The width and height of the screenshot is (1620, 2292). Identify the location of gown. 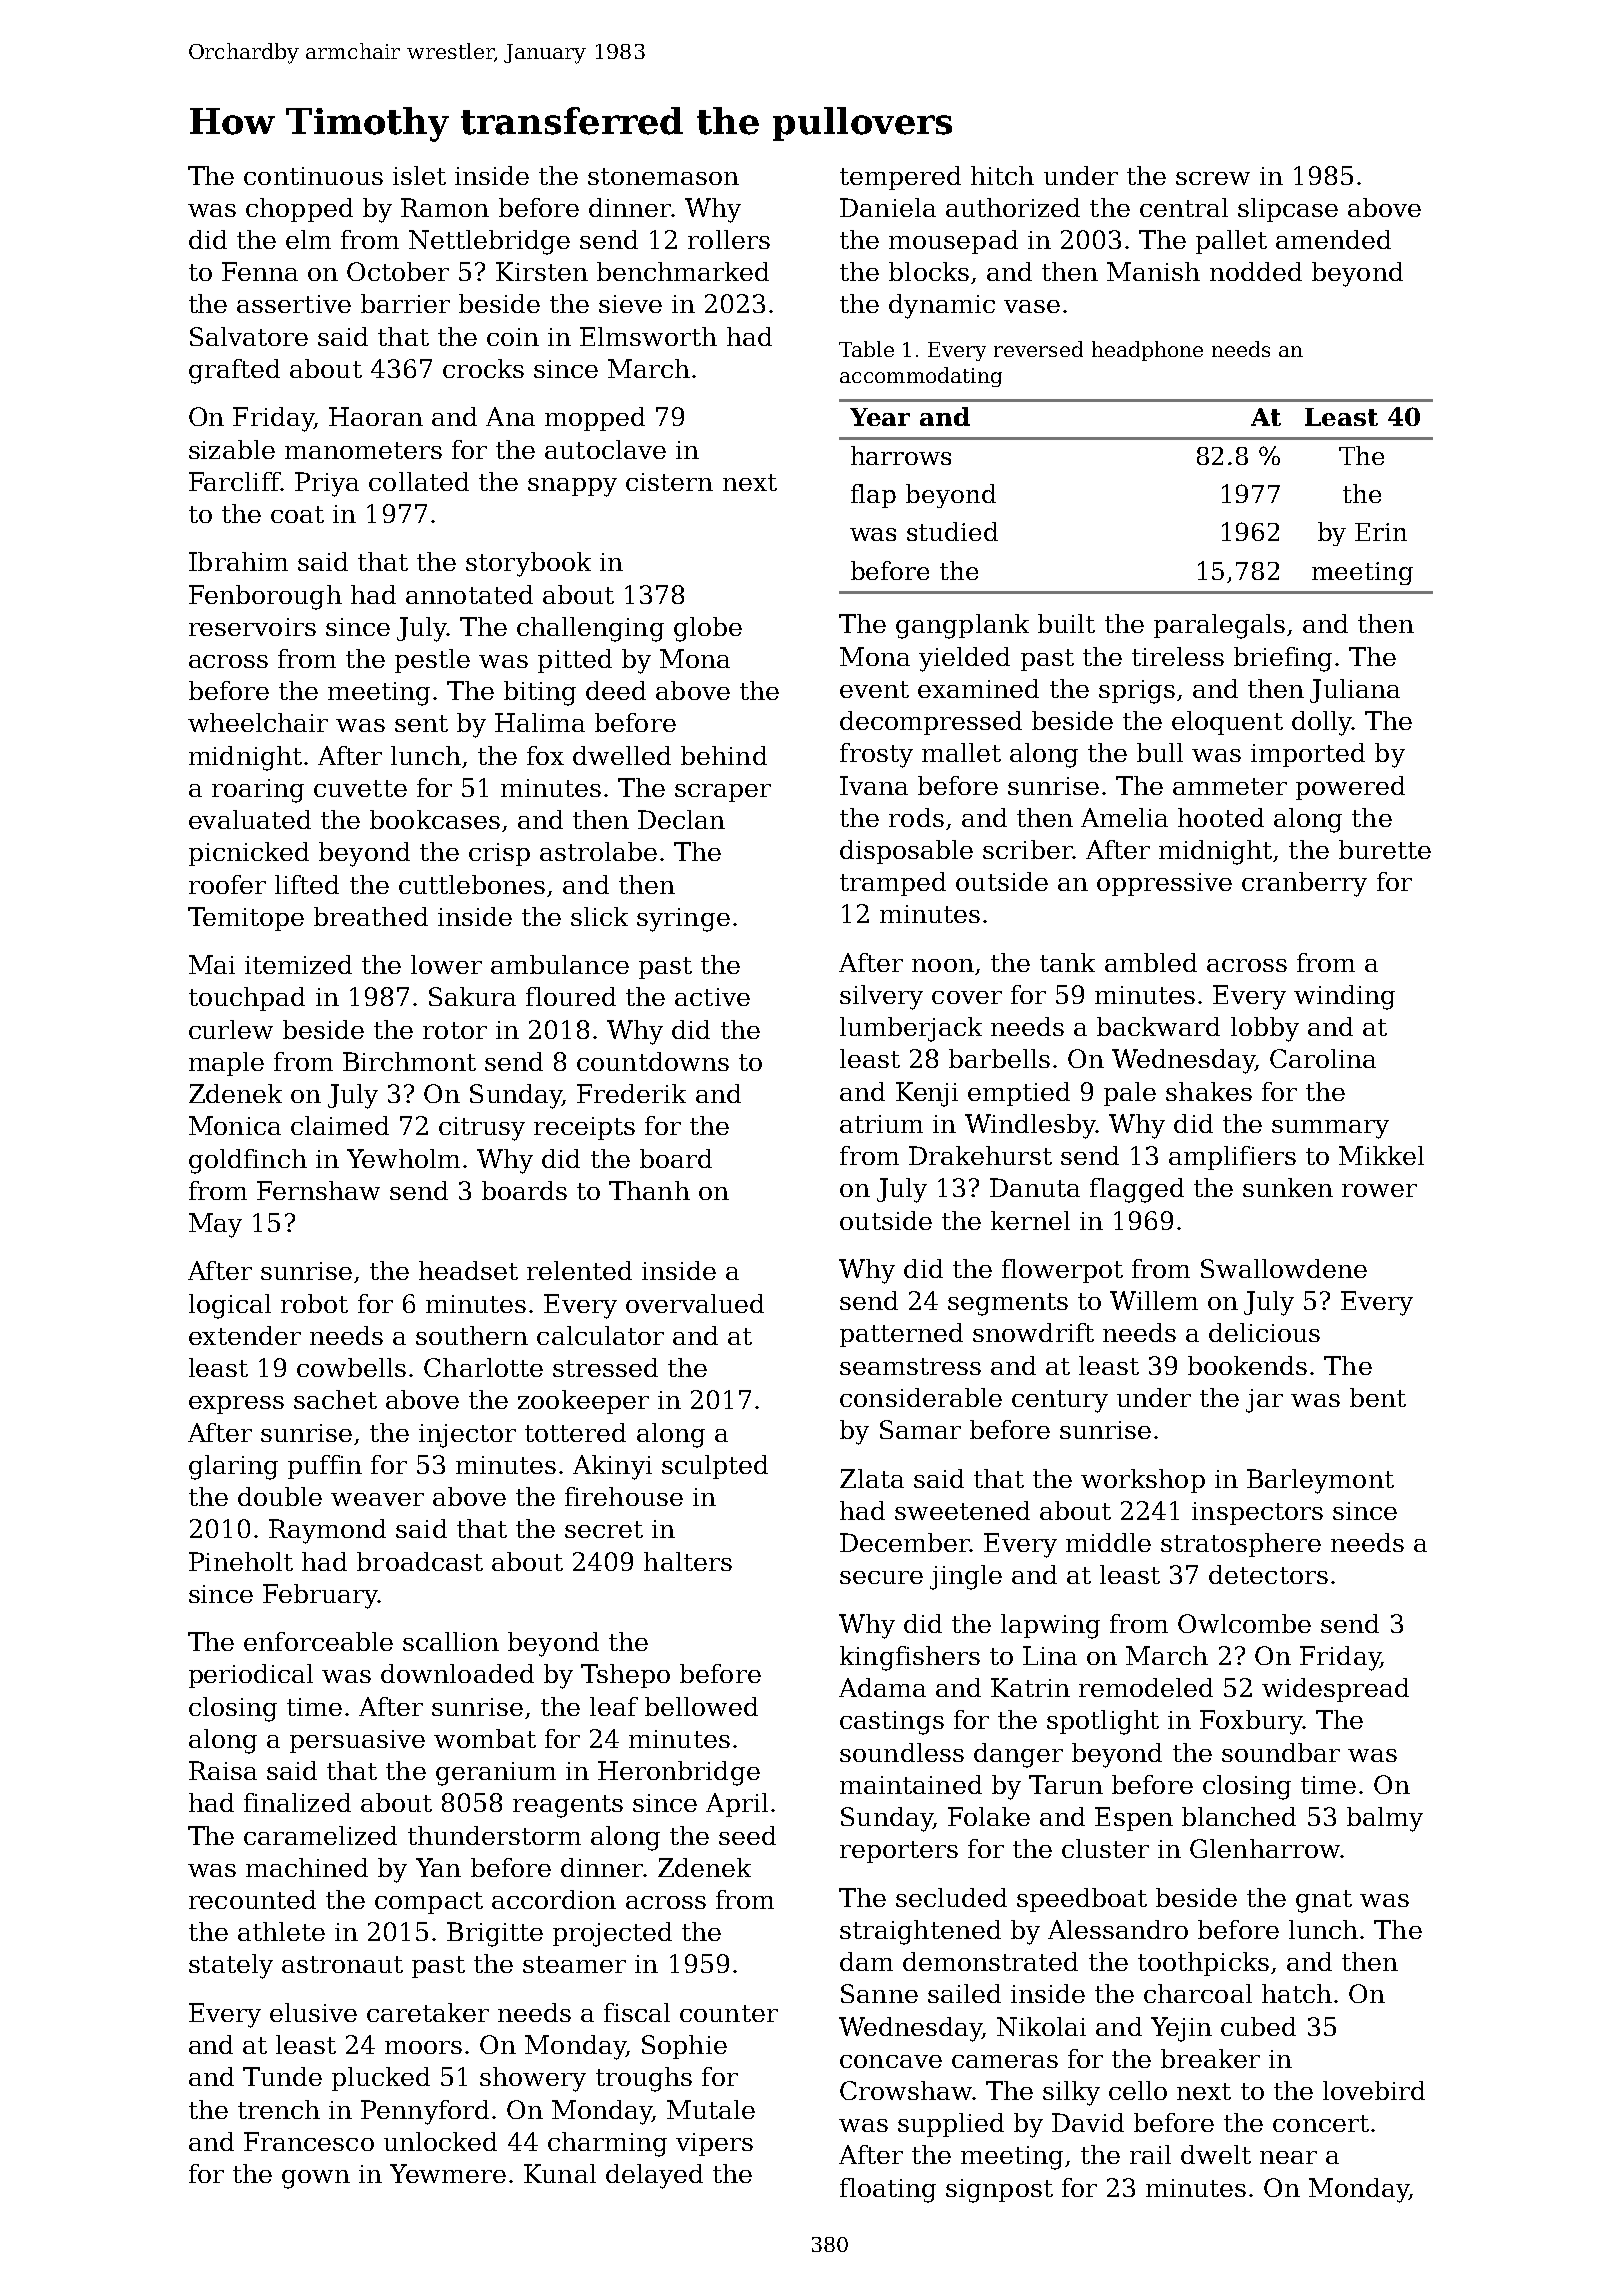
(316, 2179).
